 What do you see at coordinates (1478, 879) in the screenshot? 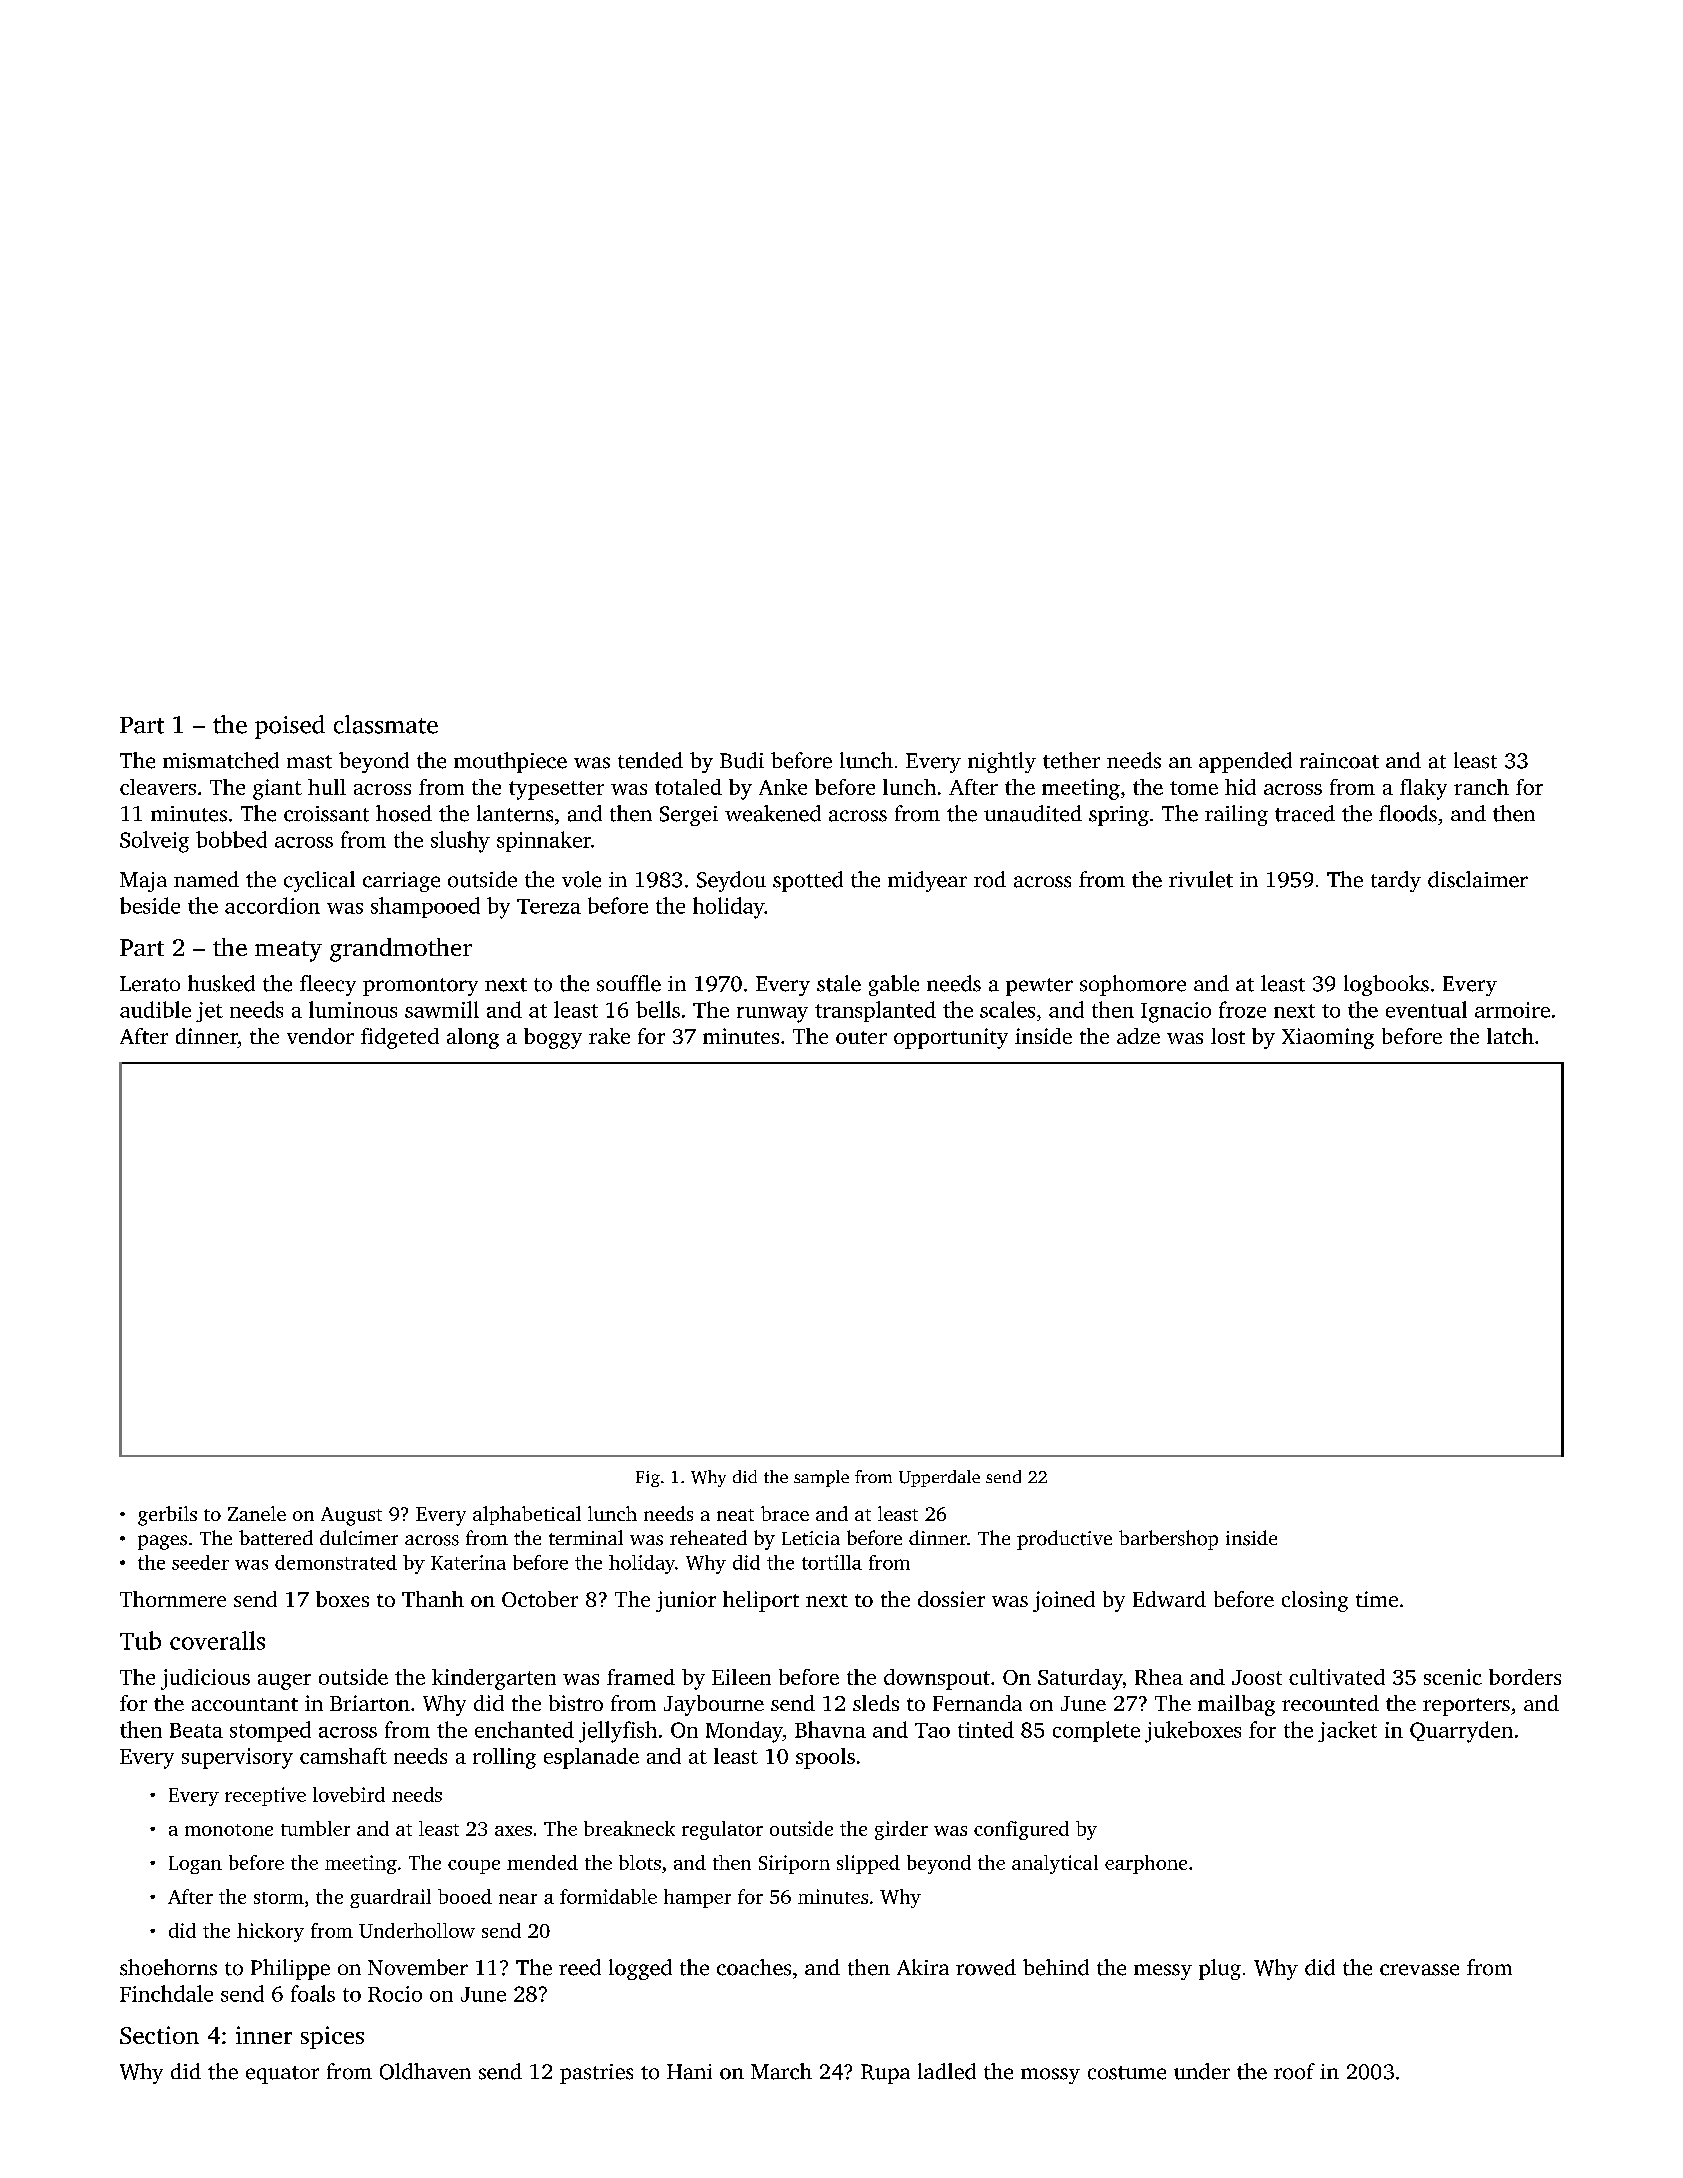
I see `disclaimer` at bounding box center [1478, 879].
